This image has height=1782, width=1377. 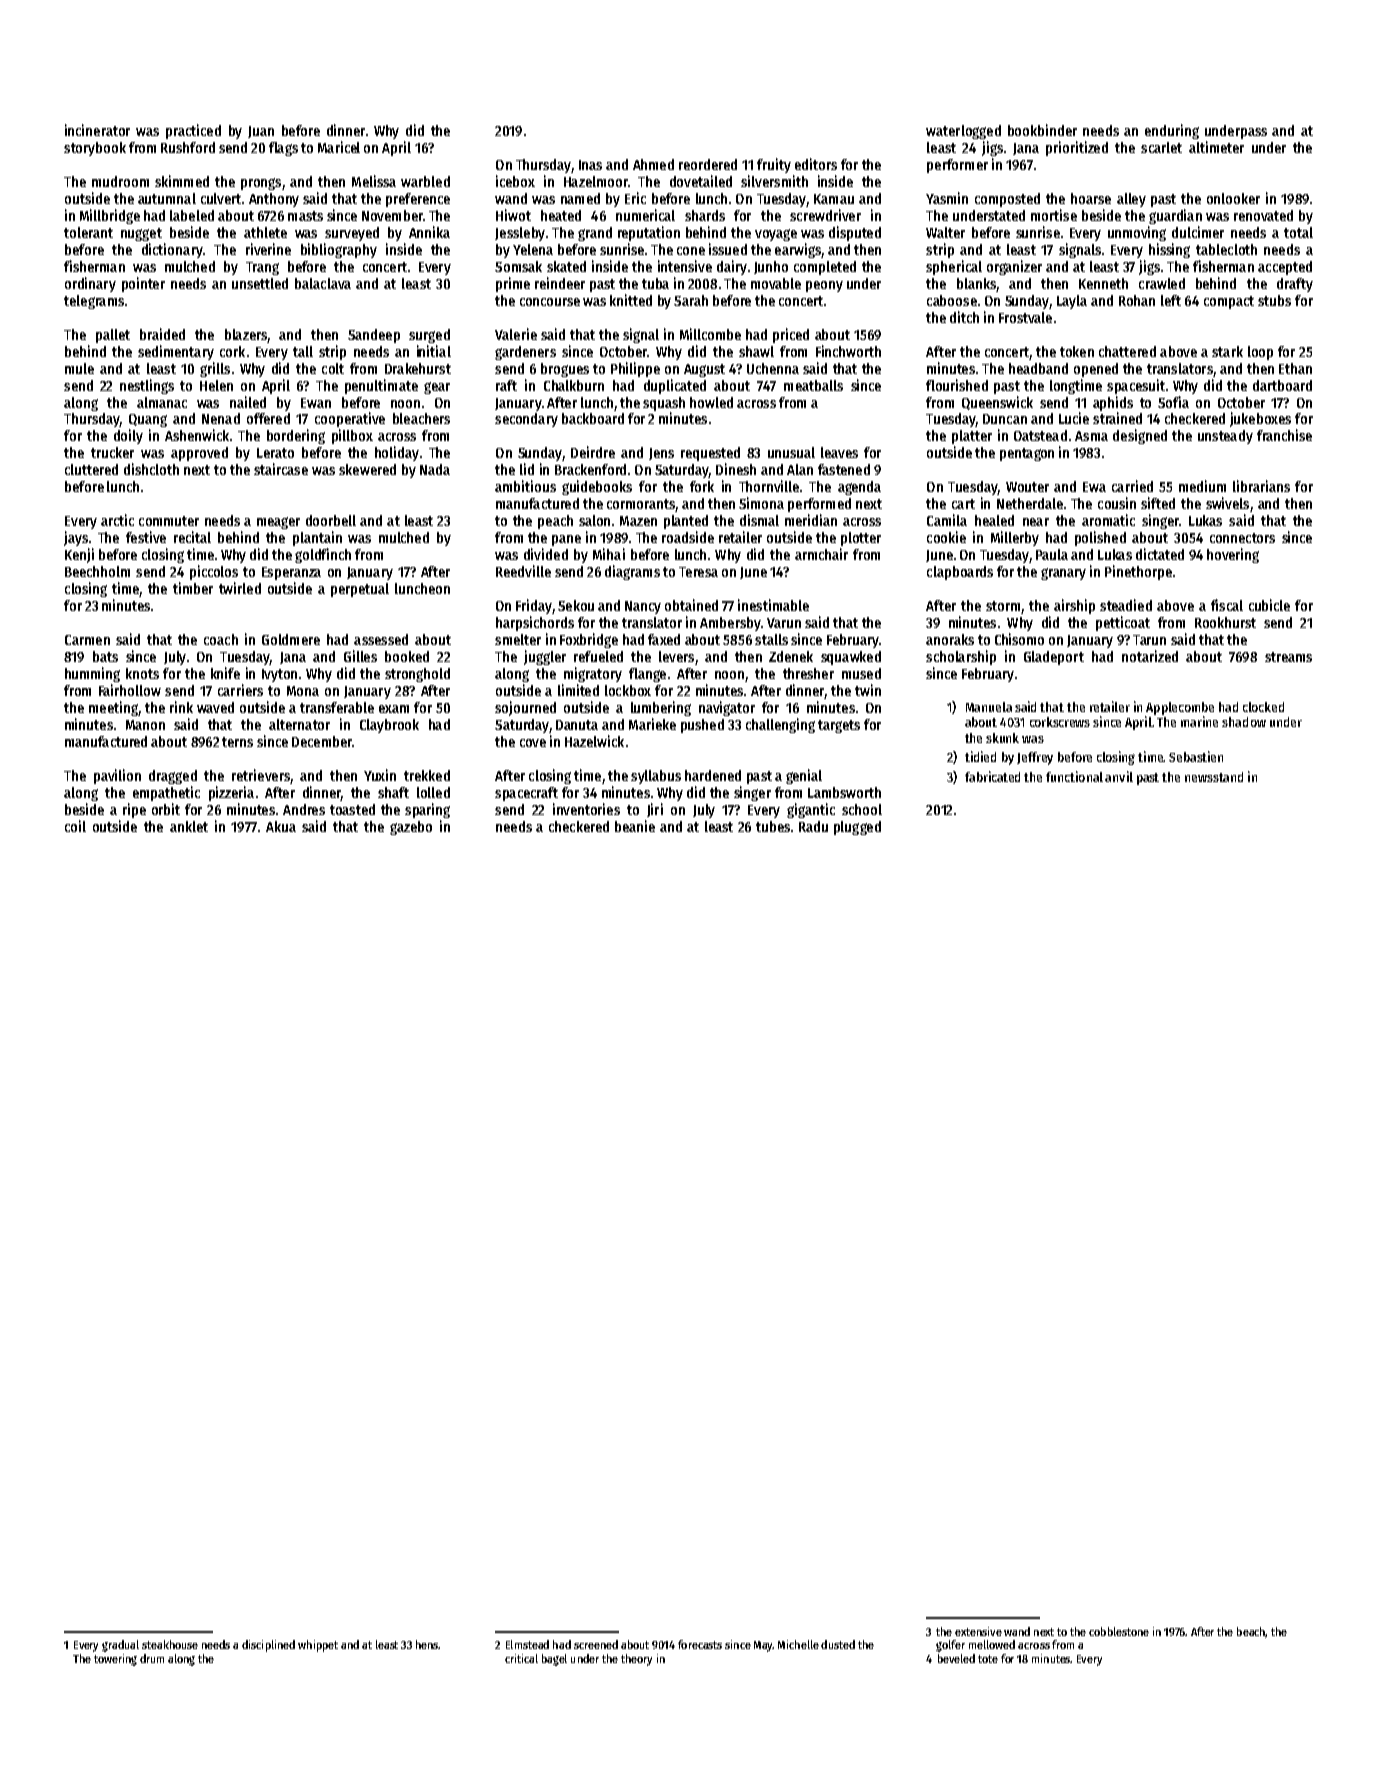 What do you see at coordinates (988, 1659) in the image?
I see `tote` at bounding box center [988, 1659].
